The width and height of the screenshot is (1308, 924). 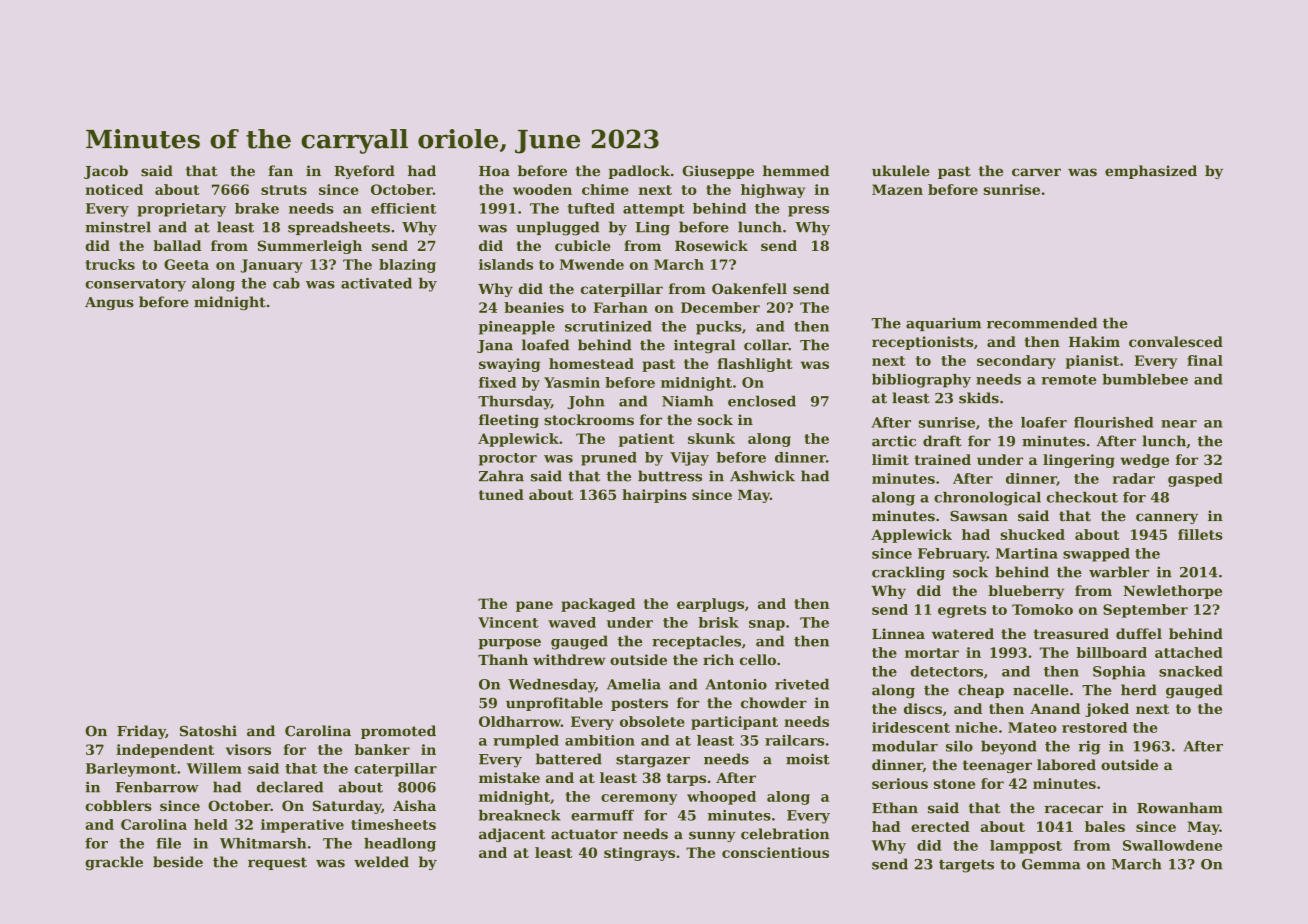 I want to click on enclosed, so click(x=762, y=401).
